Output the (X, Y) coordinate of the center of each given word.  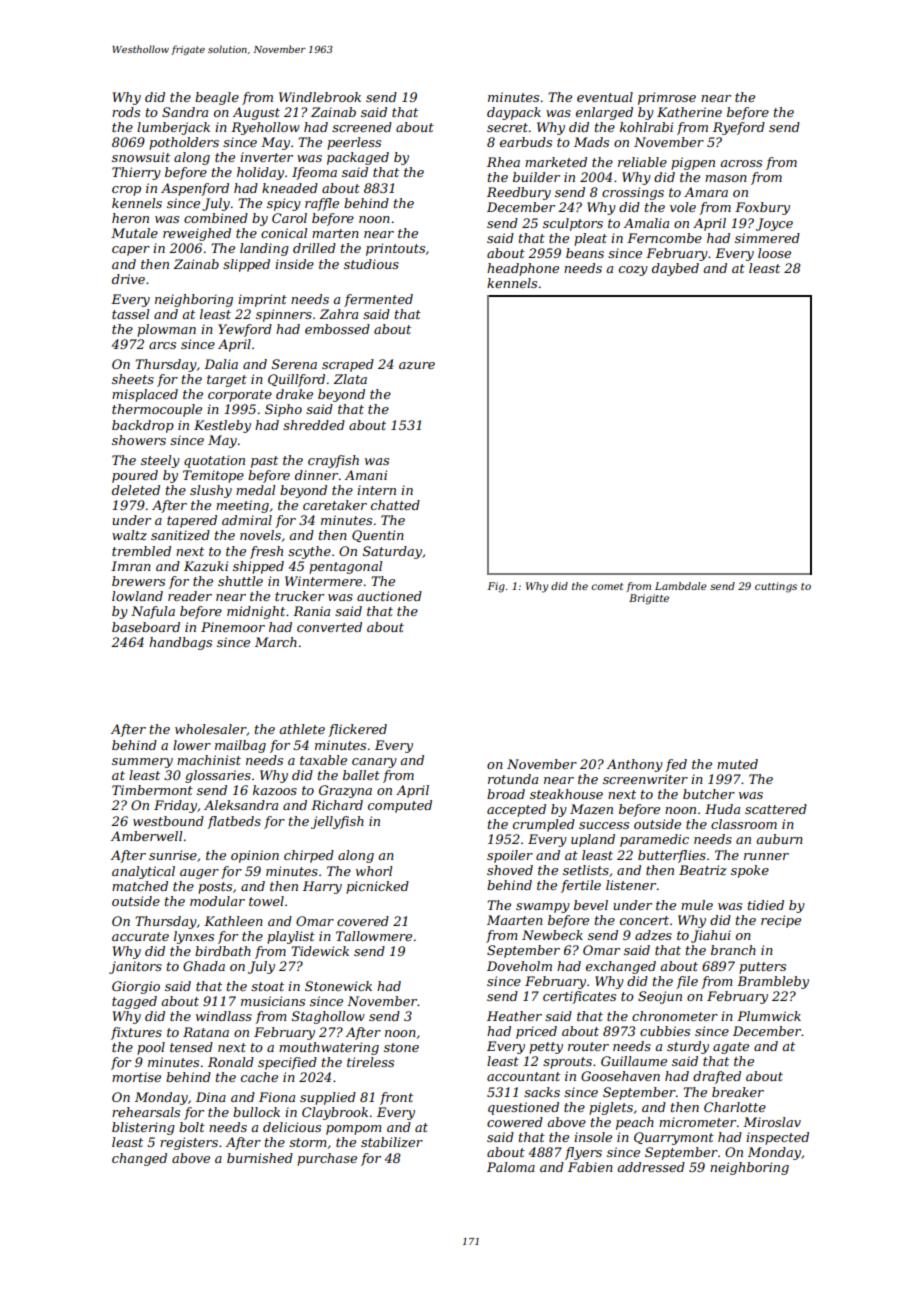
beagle (217, 98)
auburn (779, 839)
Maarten (515, 920)
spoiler (510, 856)
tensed (191, 1047)
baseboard (146, 627)
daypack (514, 113)
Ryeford (739, 128)
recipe (781, 921)
